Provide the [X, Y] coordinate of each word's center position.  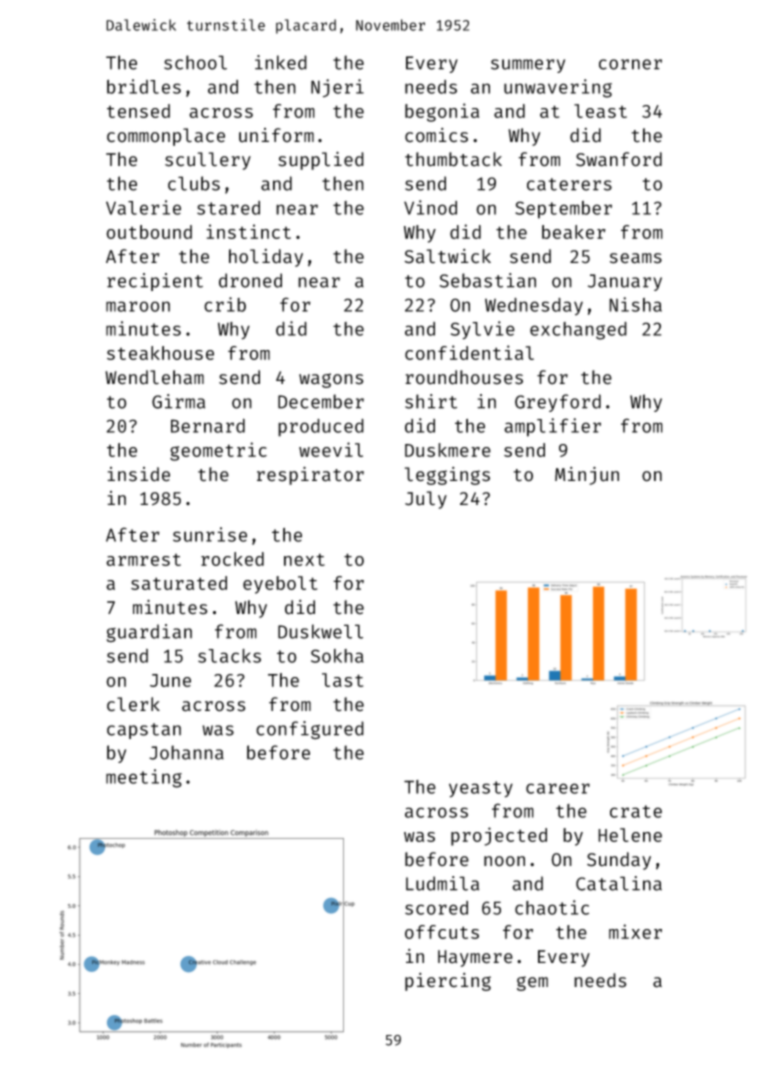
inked [281, 62]
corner [630, 64]
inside [138, 474]
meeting [144, 778]
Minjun [587, 476]
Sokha [337, 656]
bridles [144, 86]
